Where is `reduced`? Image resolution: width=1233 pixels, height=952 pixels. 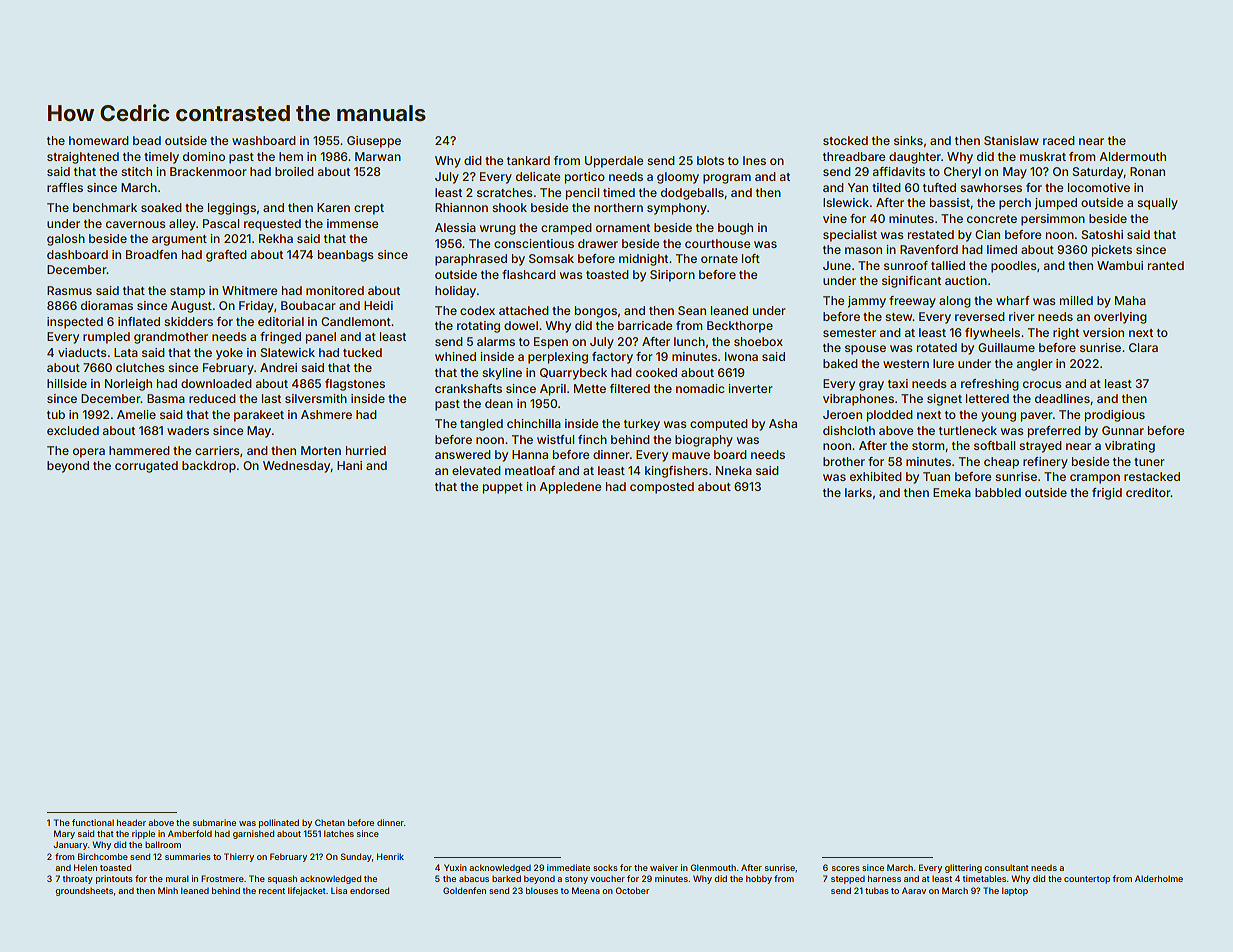 reduced is located at coordinates (212, 398).
